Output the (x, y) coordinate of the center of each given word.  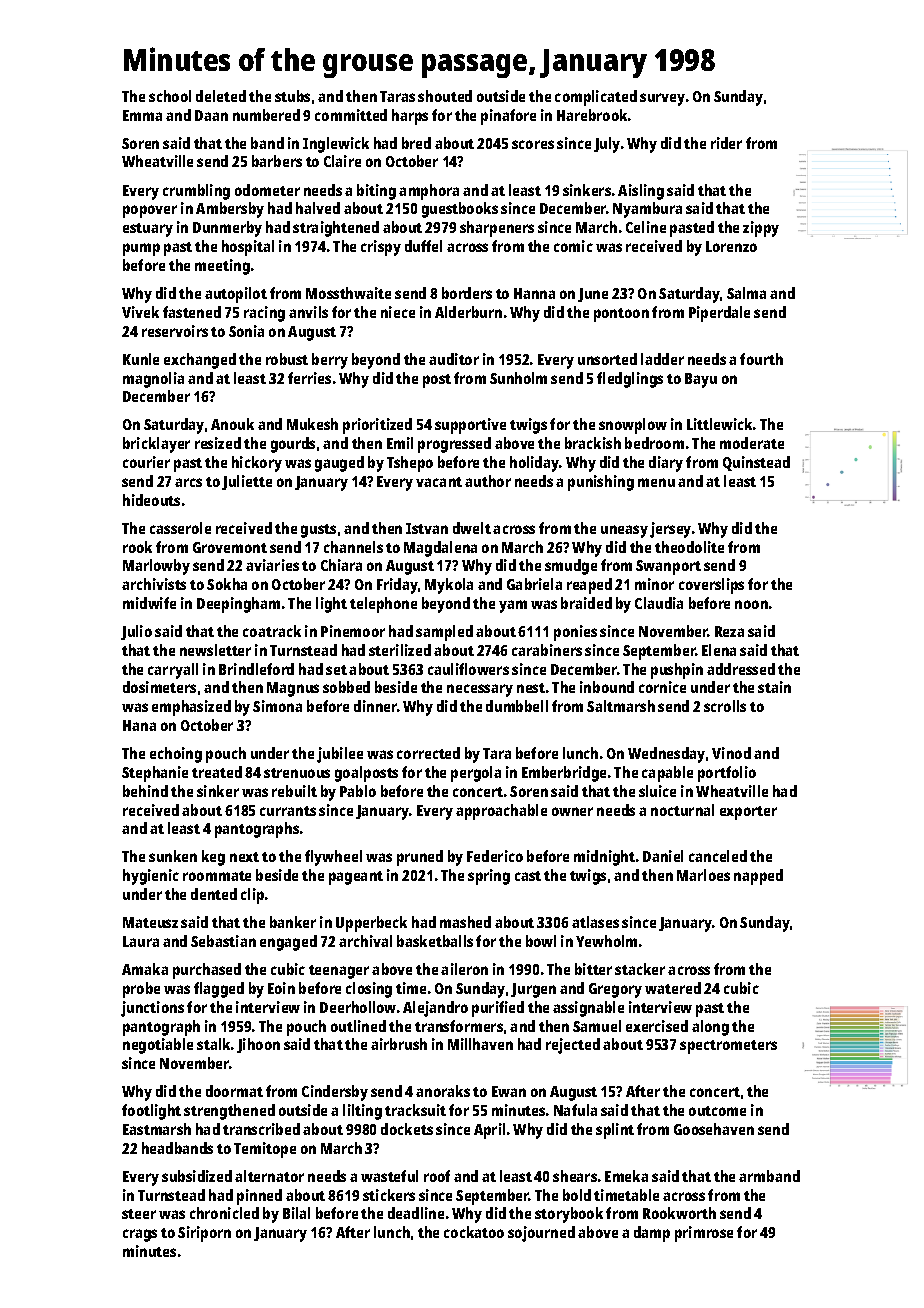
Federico (495, 856)
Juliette (247, 482)
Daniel (663, 856)
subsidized (197, 1176)
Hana (139, 725)
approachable (501, 812)
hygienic (151, 877)
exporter (748, 813)
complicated (596, 98)
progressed (454, 445)
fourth (761, 359)
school (170, 96)
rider (726, 143)
